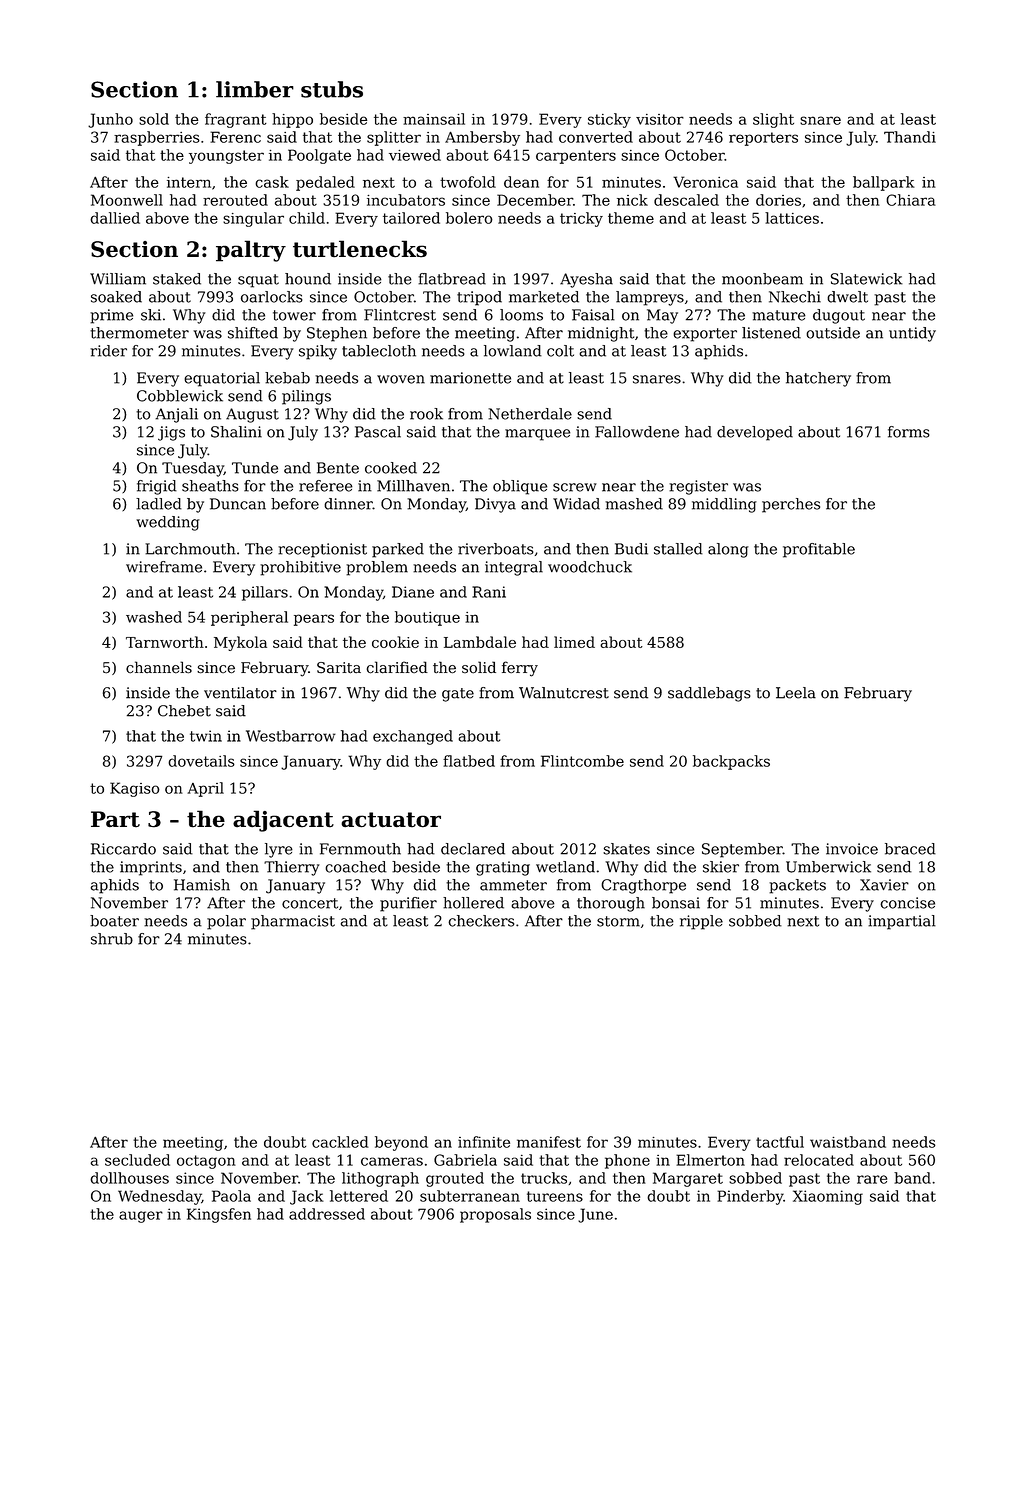 This screenshot has height=1487, width=1026. Describe the element at coordinates (576, 157) in the screenshot. I see `carpenters` at that location.
